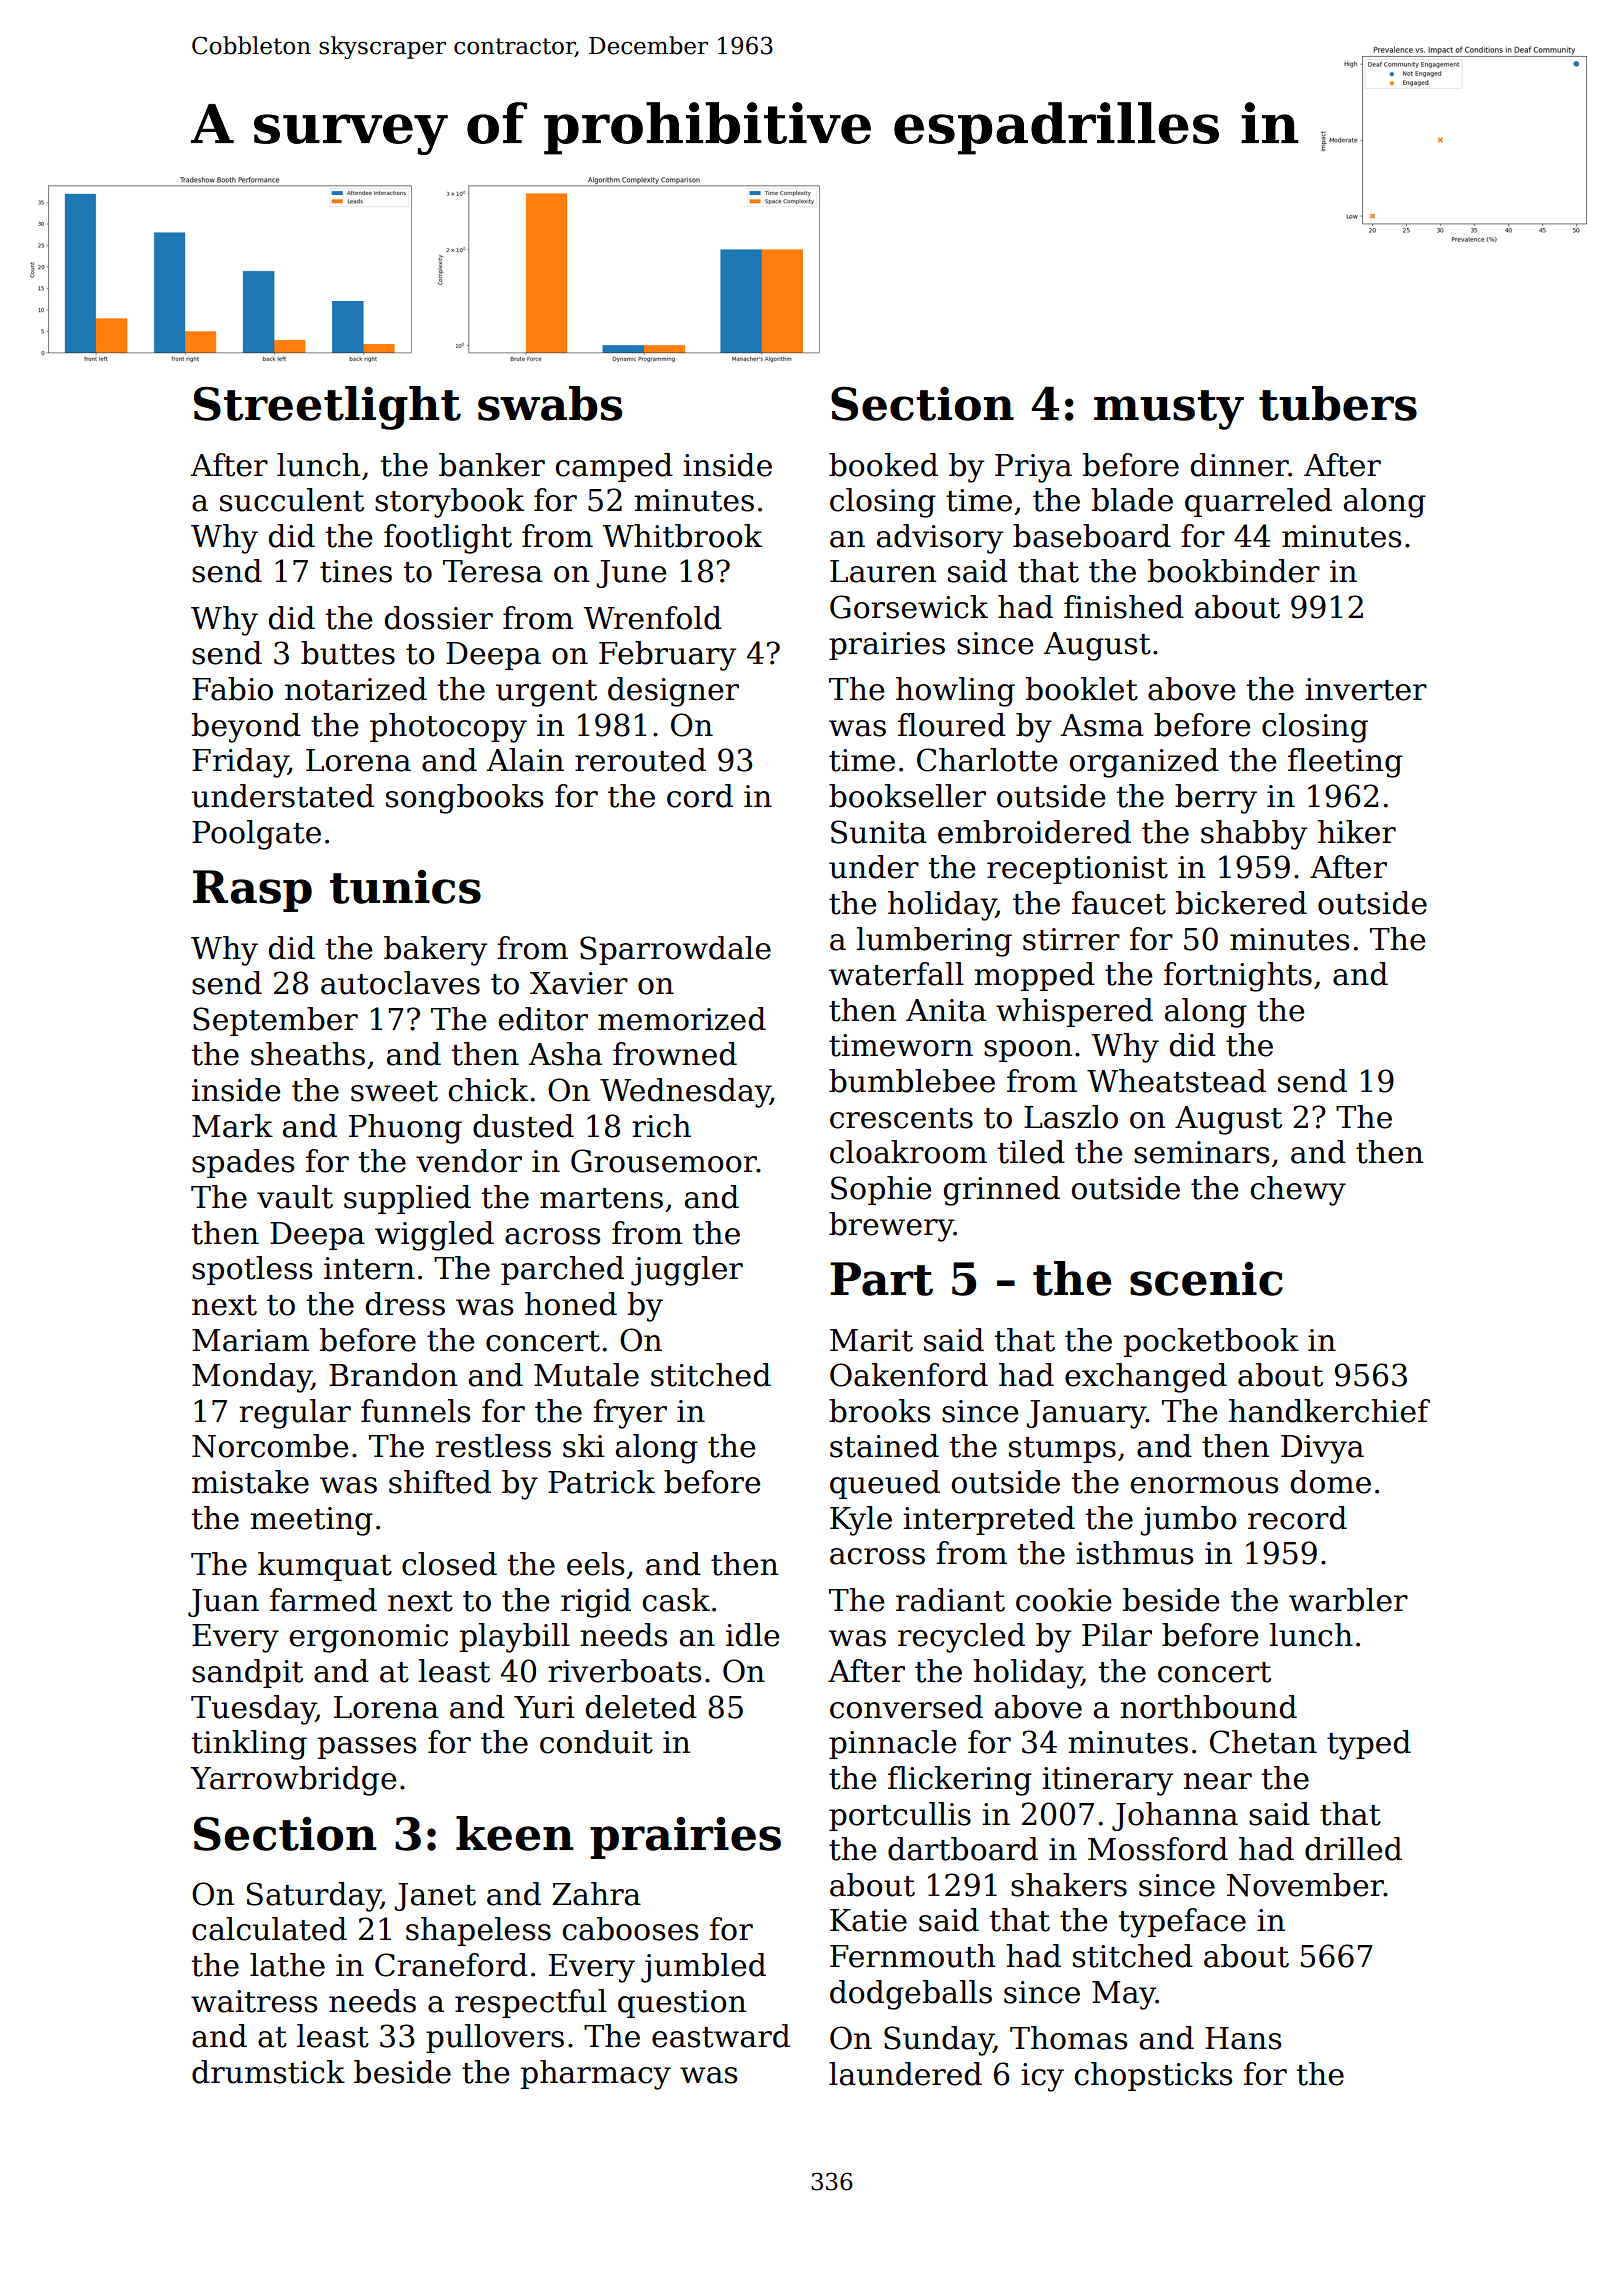  Describe the element at coordinates (250, 1482) in the image. I see `mistake` at that location.
